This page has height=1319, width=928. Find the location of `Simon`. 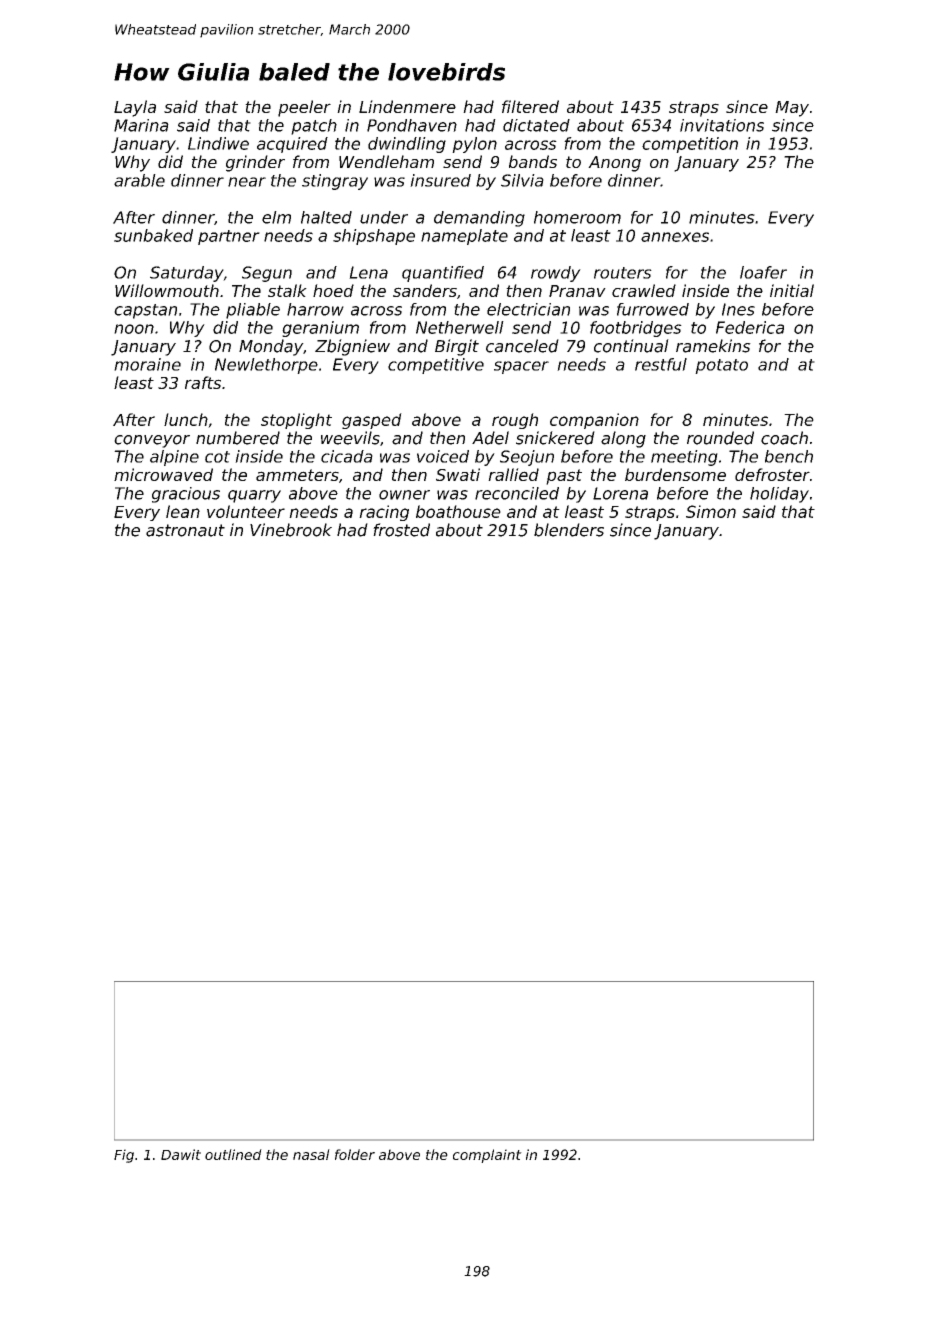

Simon is located at coordinates (711, 511).
